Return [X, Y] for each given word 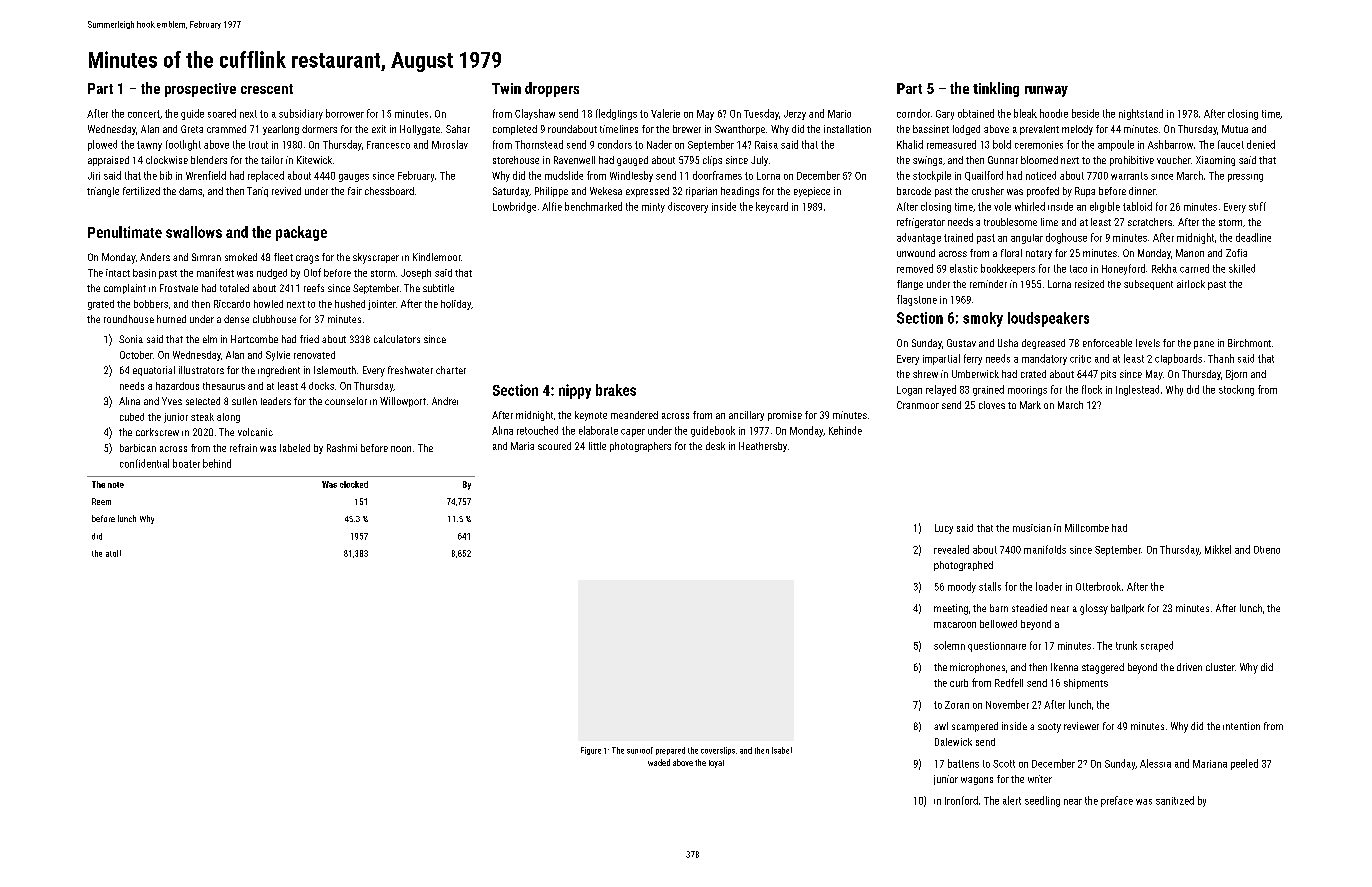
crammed [226, 129]
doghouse [1066, 238]
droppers [552, 89]
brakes [616, 390]
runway [1046, 91]
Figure [591, 751]
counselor [346, 401]
